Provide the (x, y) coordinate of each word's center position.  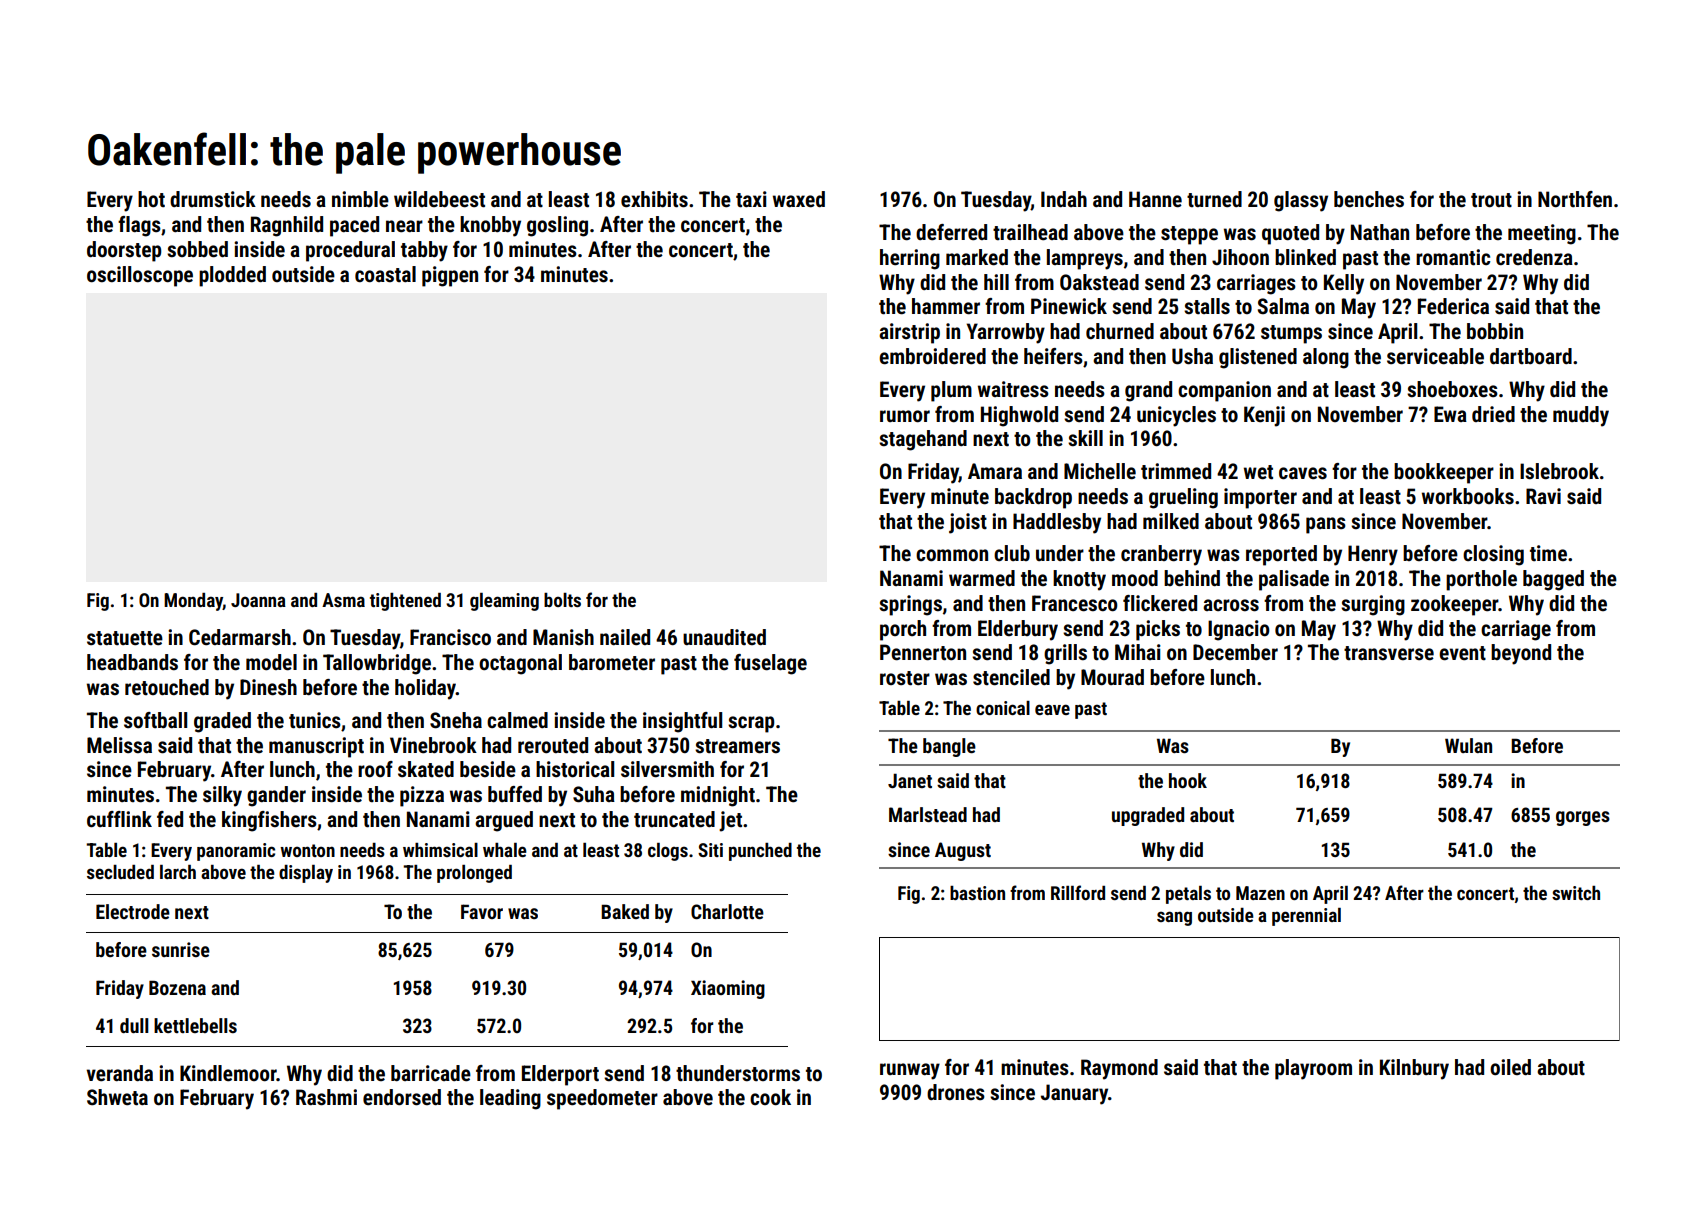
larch (178, 872)
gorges (1583, 818)
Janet (910, 780)
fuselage (770, 664)
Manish (563, 637)
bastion (977, 893)
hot (151, 199)
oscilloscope (140, 276)
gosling (557, 226)
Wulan (1468, 745)
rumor (905, 416)
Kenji (1264, 416)
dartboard (1531, 356)
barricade (431, 1073)
